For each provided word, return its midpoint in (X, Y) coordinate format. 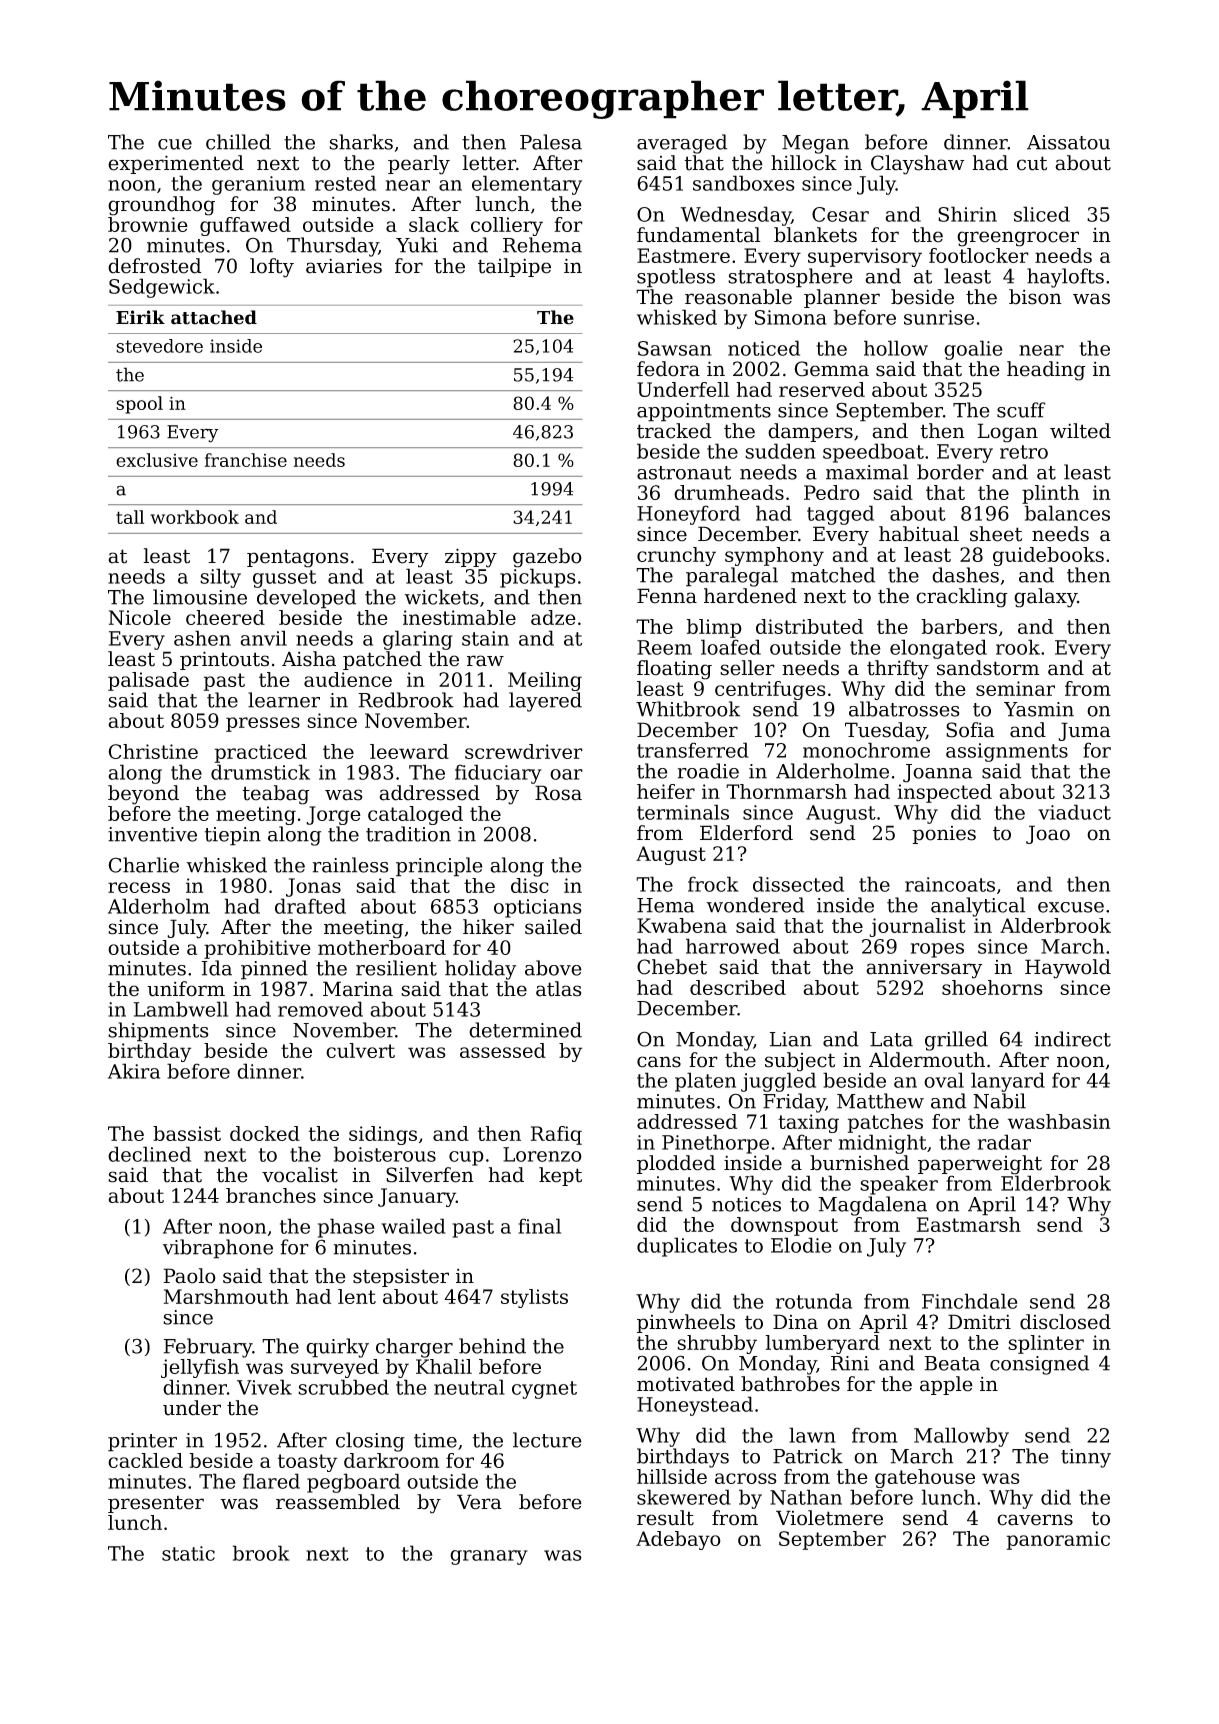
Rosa (558, 793)
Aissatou (1068, 142)
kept (560, 1176)
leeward (409, 751)
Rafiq (556, 1135)
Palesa (551, 142)
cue (175, 144)
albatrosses (904, 709)
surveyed (335, 1368)
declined (149, 1154)
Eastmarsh (969, 1224)
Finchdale (970, 1301)
